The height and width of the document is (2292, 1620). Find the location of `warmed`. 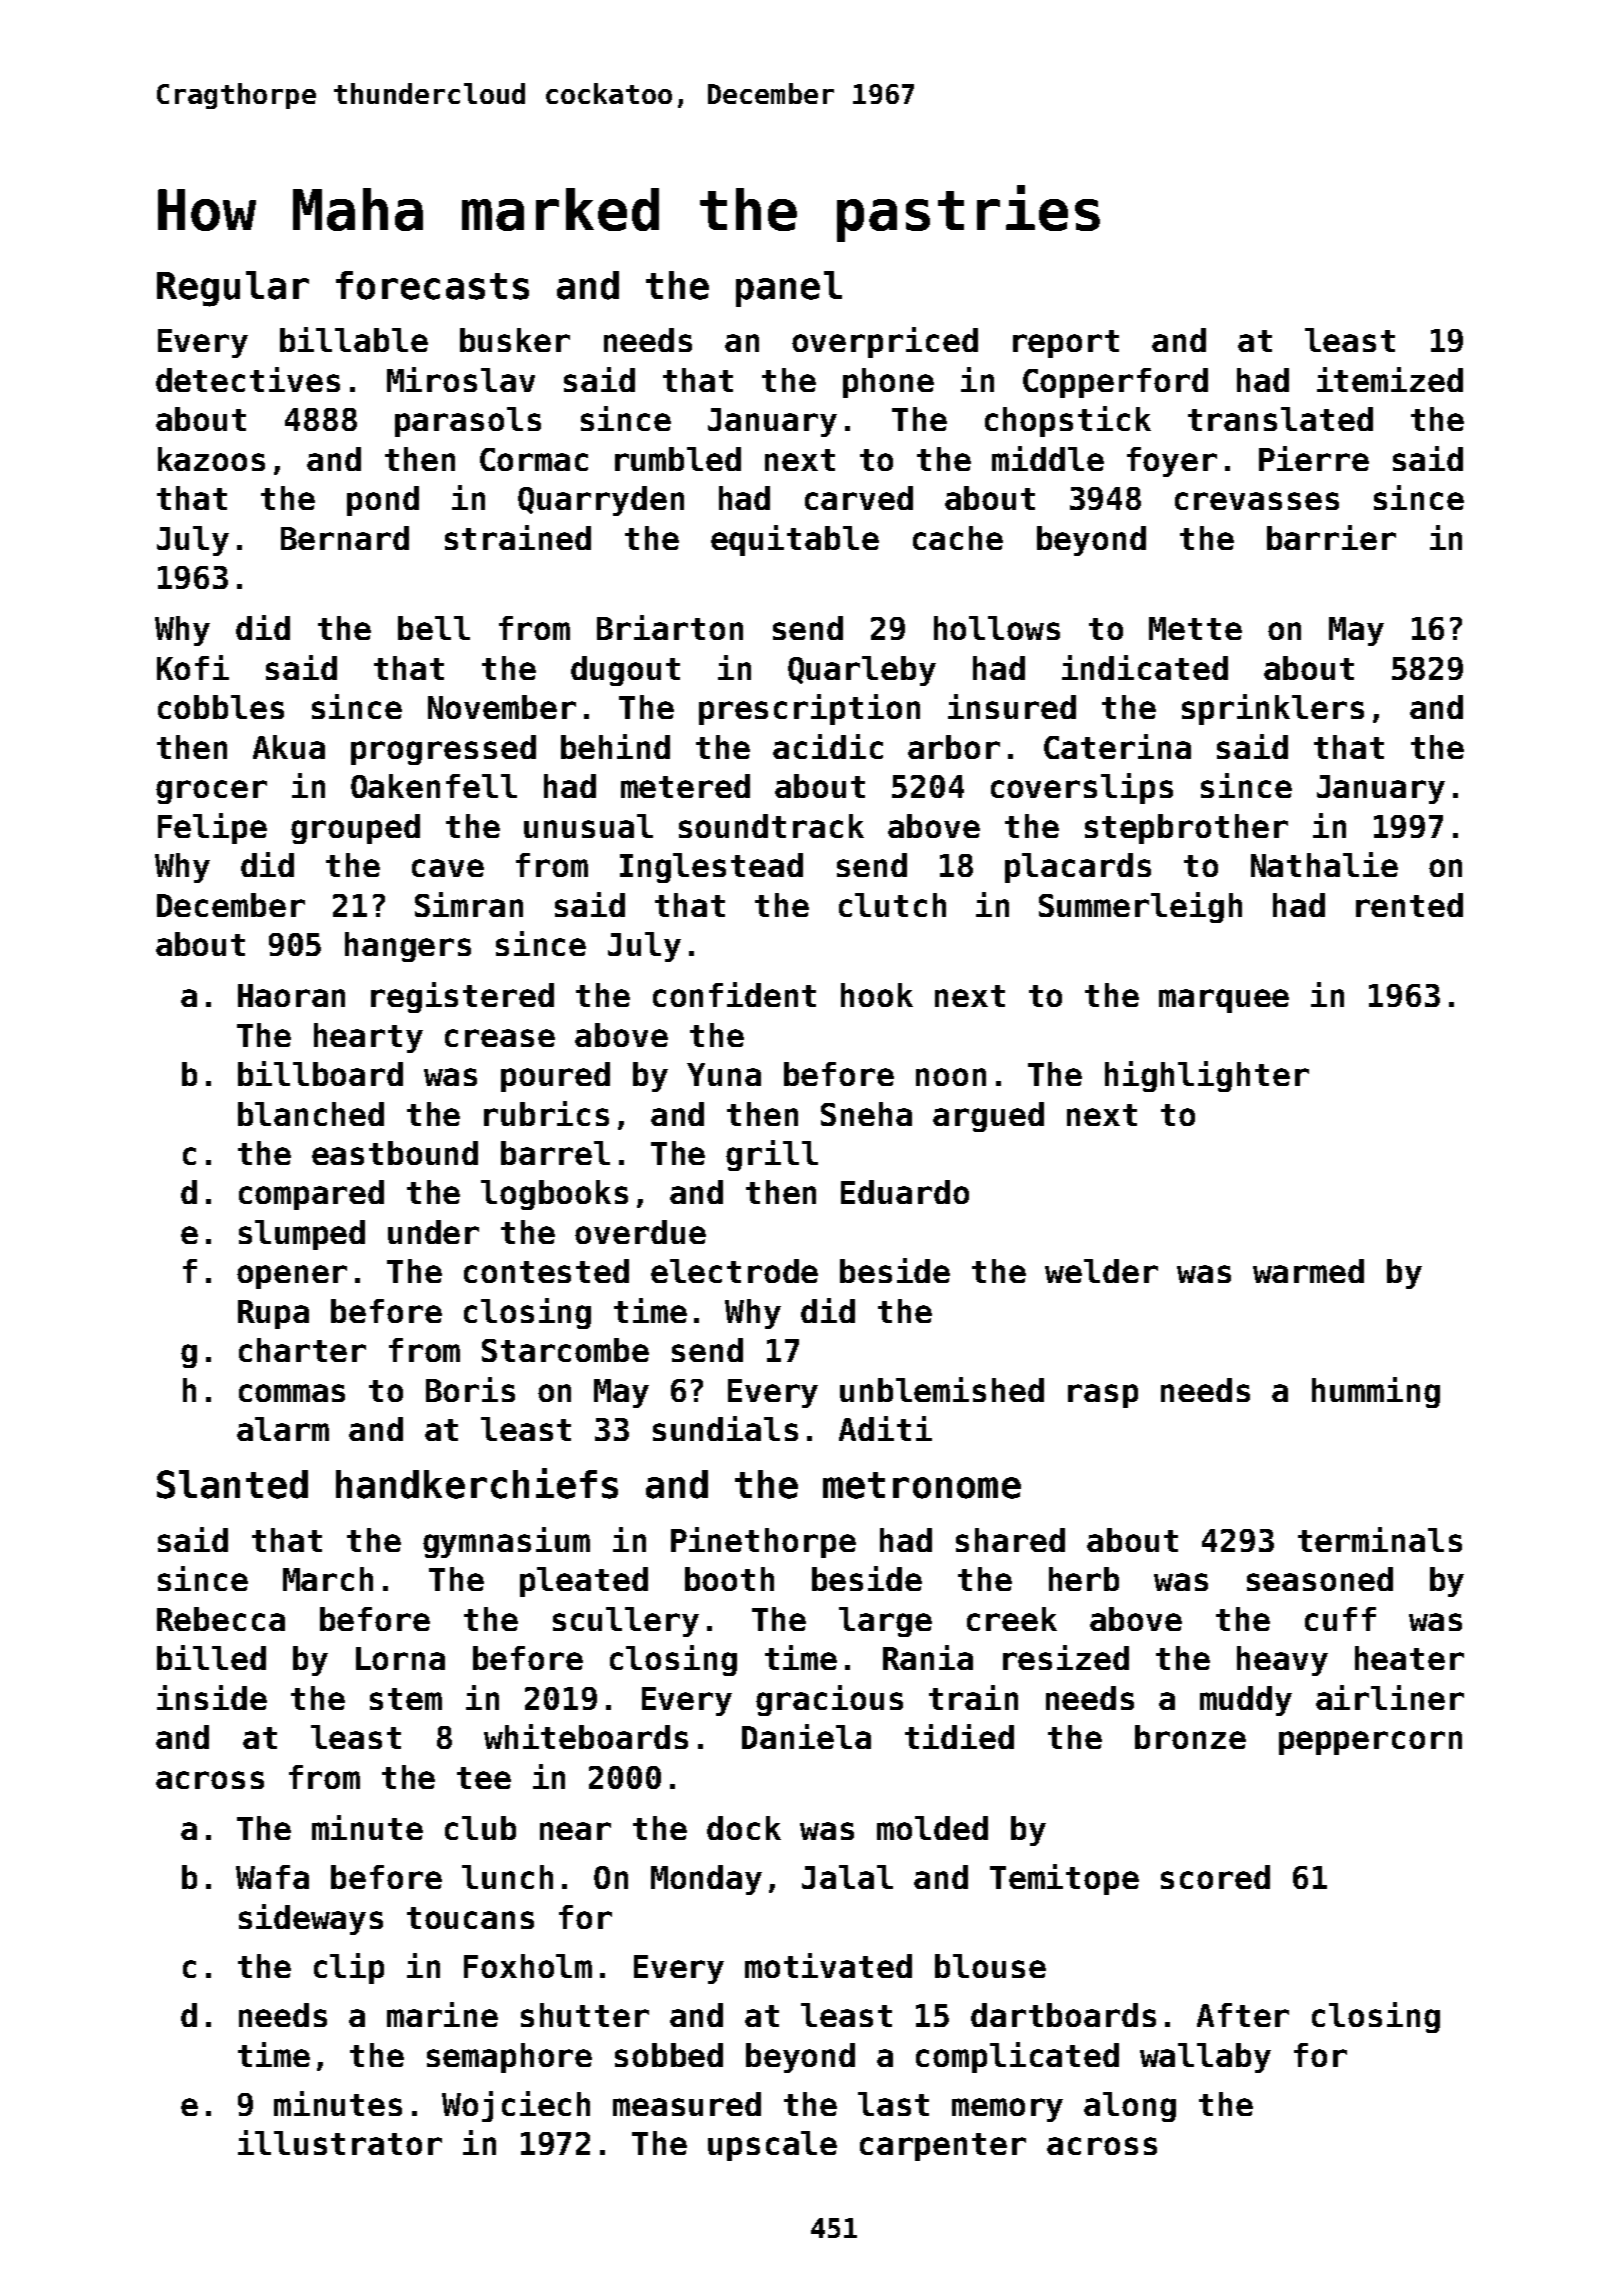

warmed is located at coordinates (1308, 1271).
